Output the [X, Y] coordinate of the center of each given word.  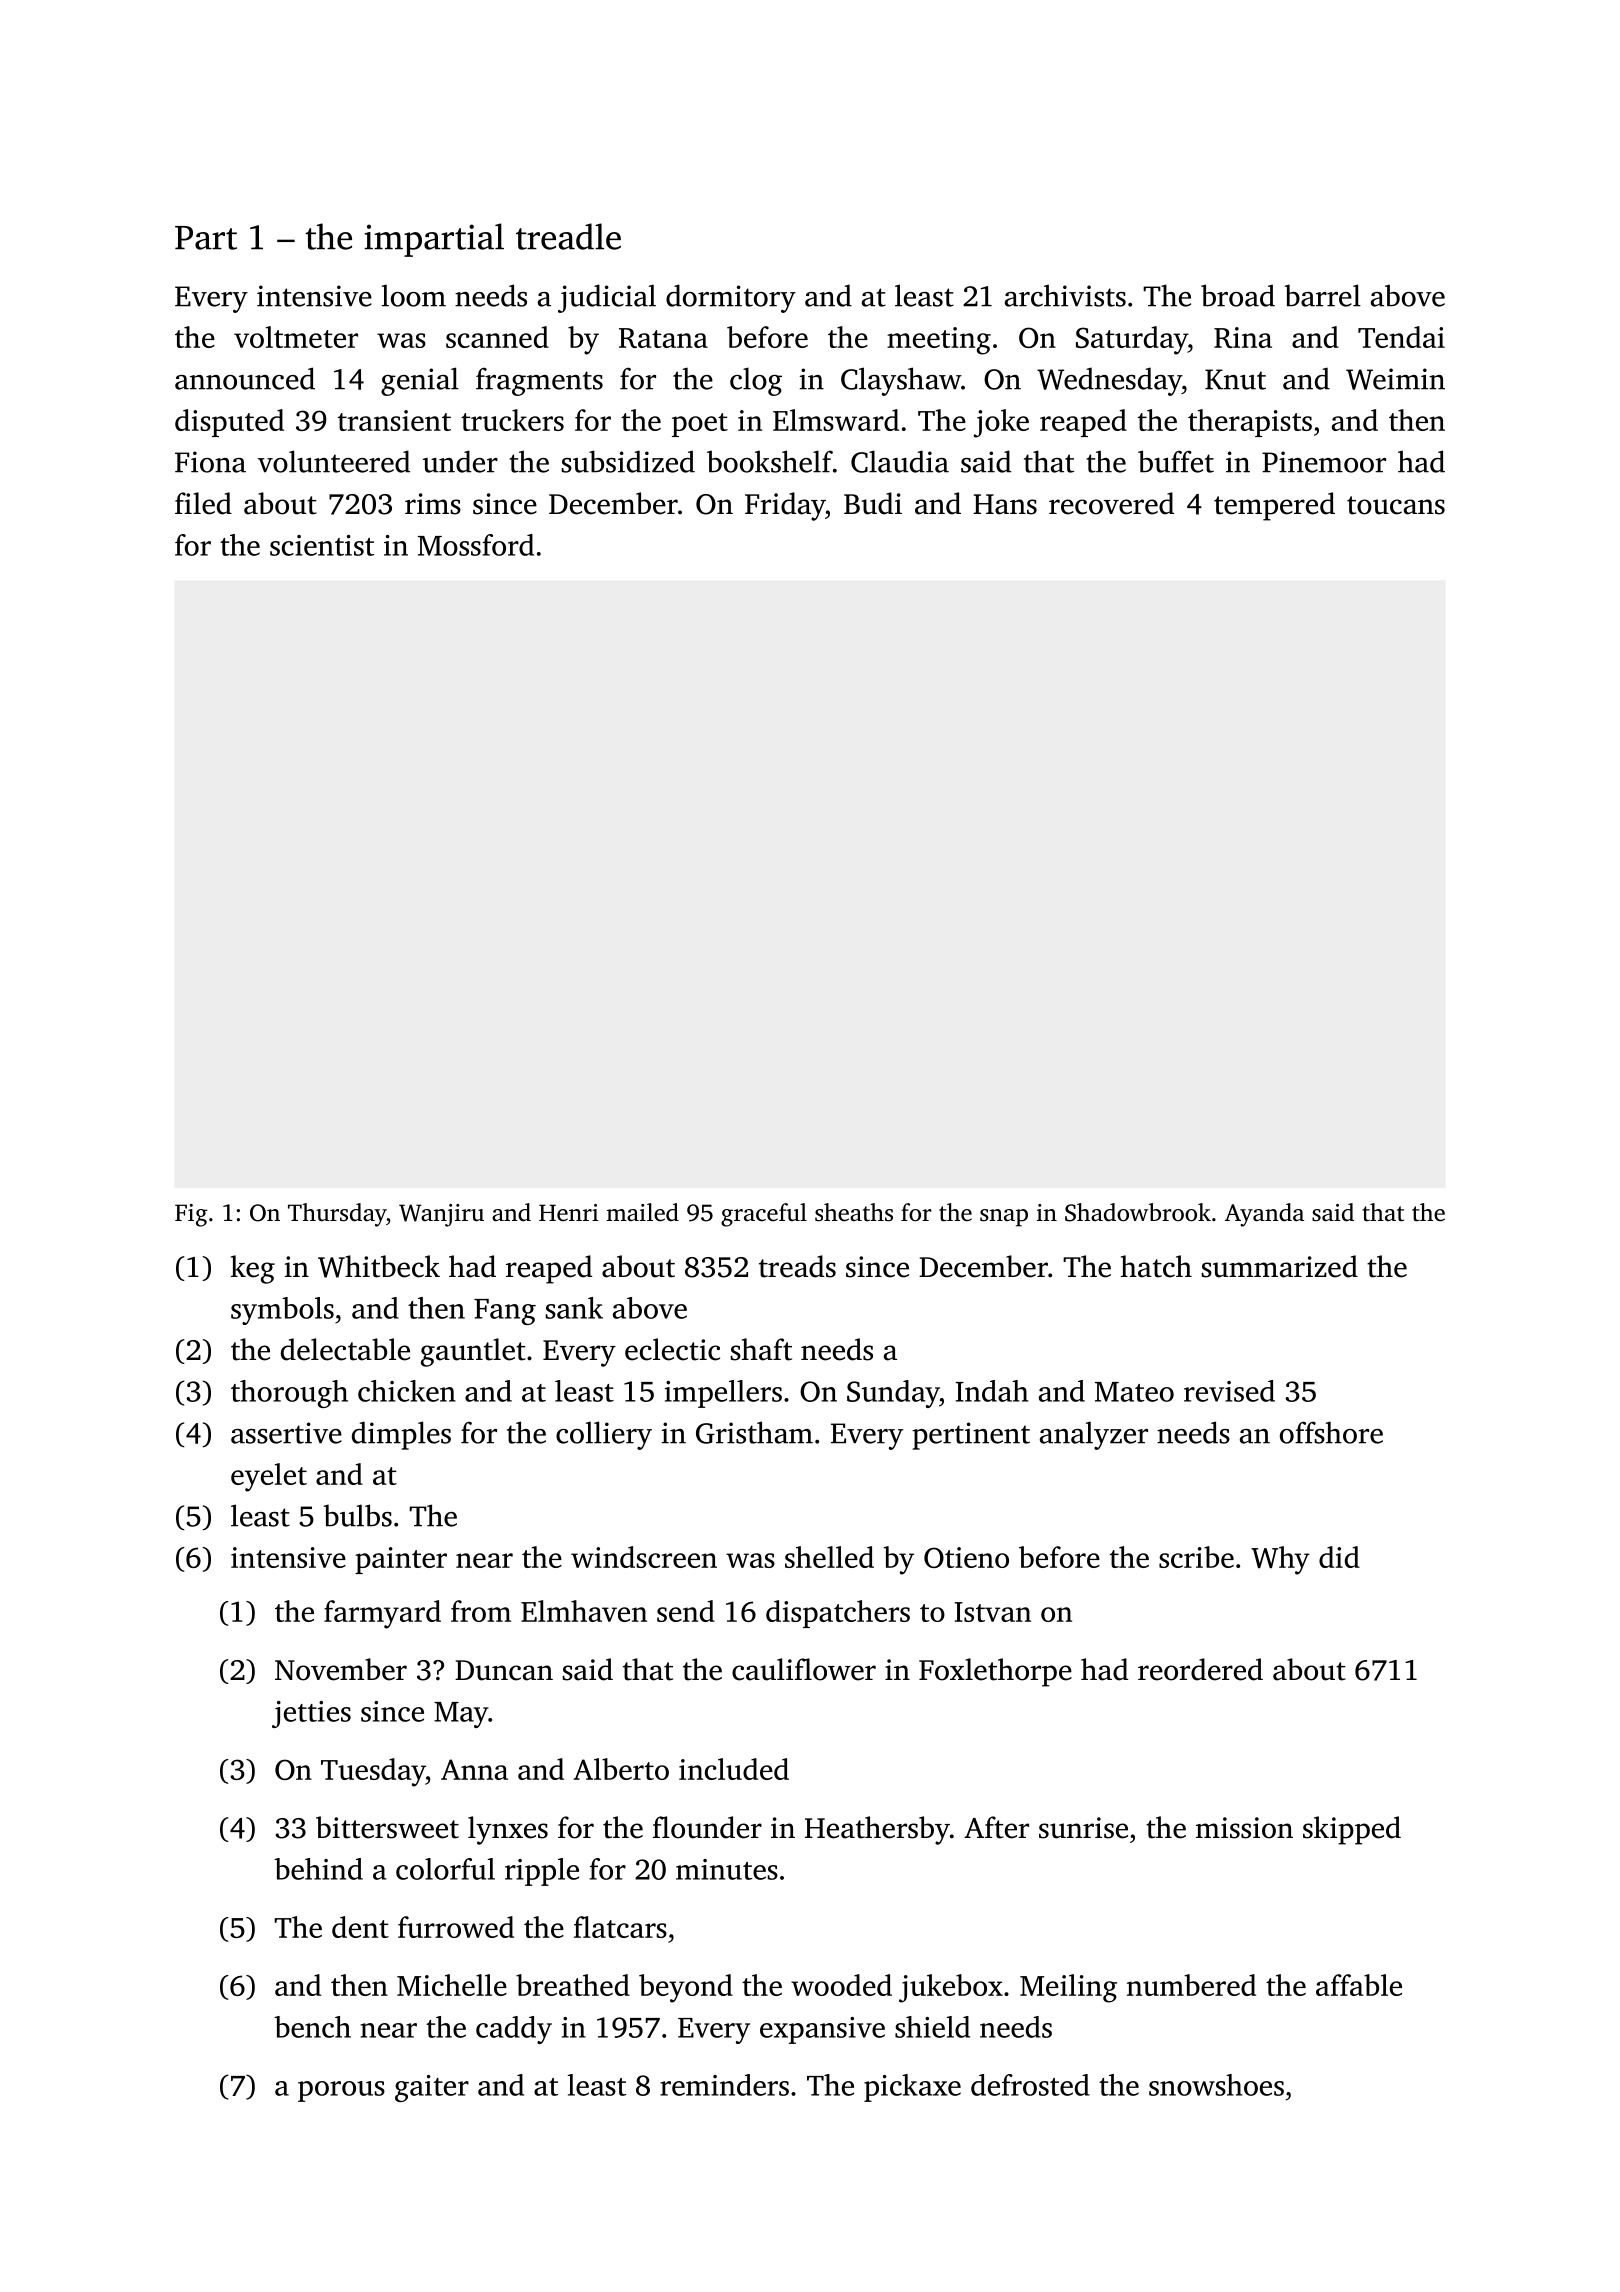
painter [401, 1560]
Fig [191, 1215]
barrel [1322, 295]
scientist [322, 545]
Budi [873, 503]
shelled [829, 1557]
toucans [1396, 505]
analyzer [1094, 1435]
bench [312, 2027]
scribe [1196, 1557]
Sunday [893, 1394]
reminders [724, 2085]
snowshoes [1216, 2085]
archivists [1065, 295]
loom [414, 295]
